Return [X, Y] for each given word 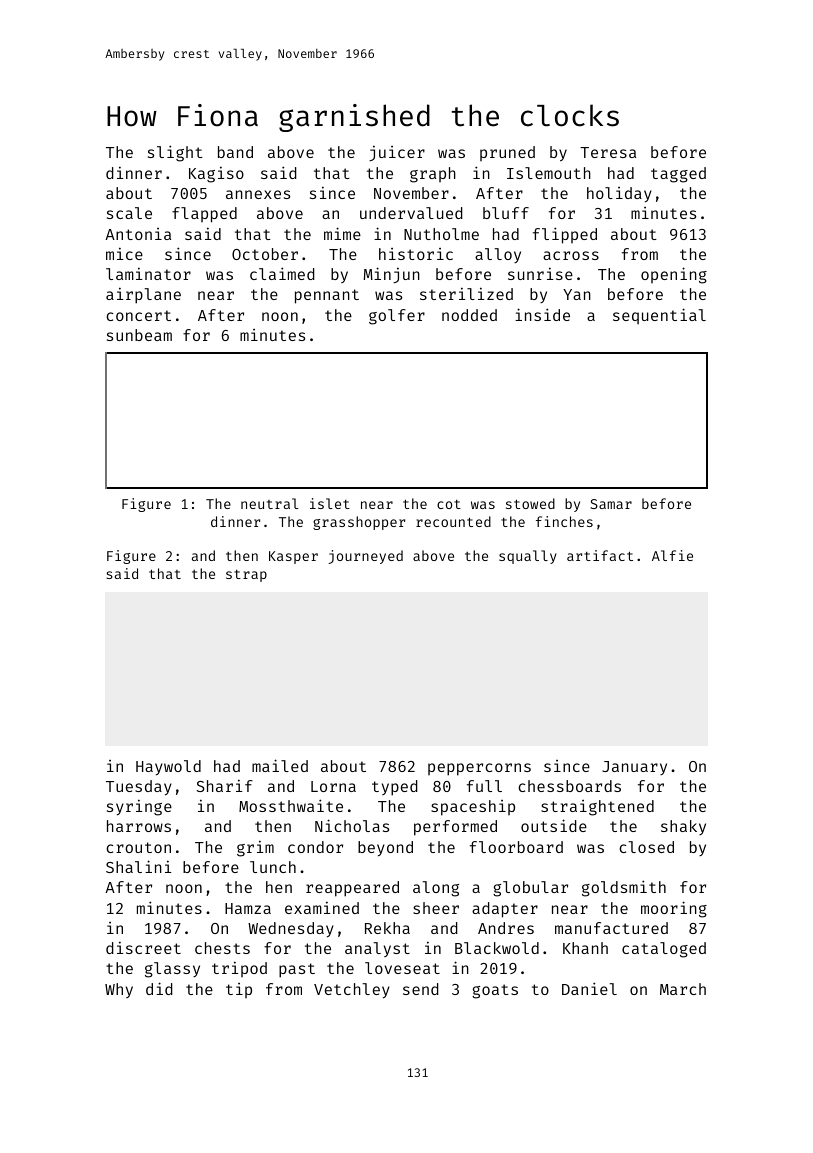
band [235, 152]
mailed [280, 765]
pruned [507, 153]
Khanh [585, 948]
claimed [282, 273]
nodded [469, 315]
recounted [453, 521]
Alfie [672, 555]
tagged [678, 175]
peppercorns [479, 769]
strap [246, 576]
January [634, 768]
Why [119, 990]
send [421, 989]
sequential [659, 316]
